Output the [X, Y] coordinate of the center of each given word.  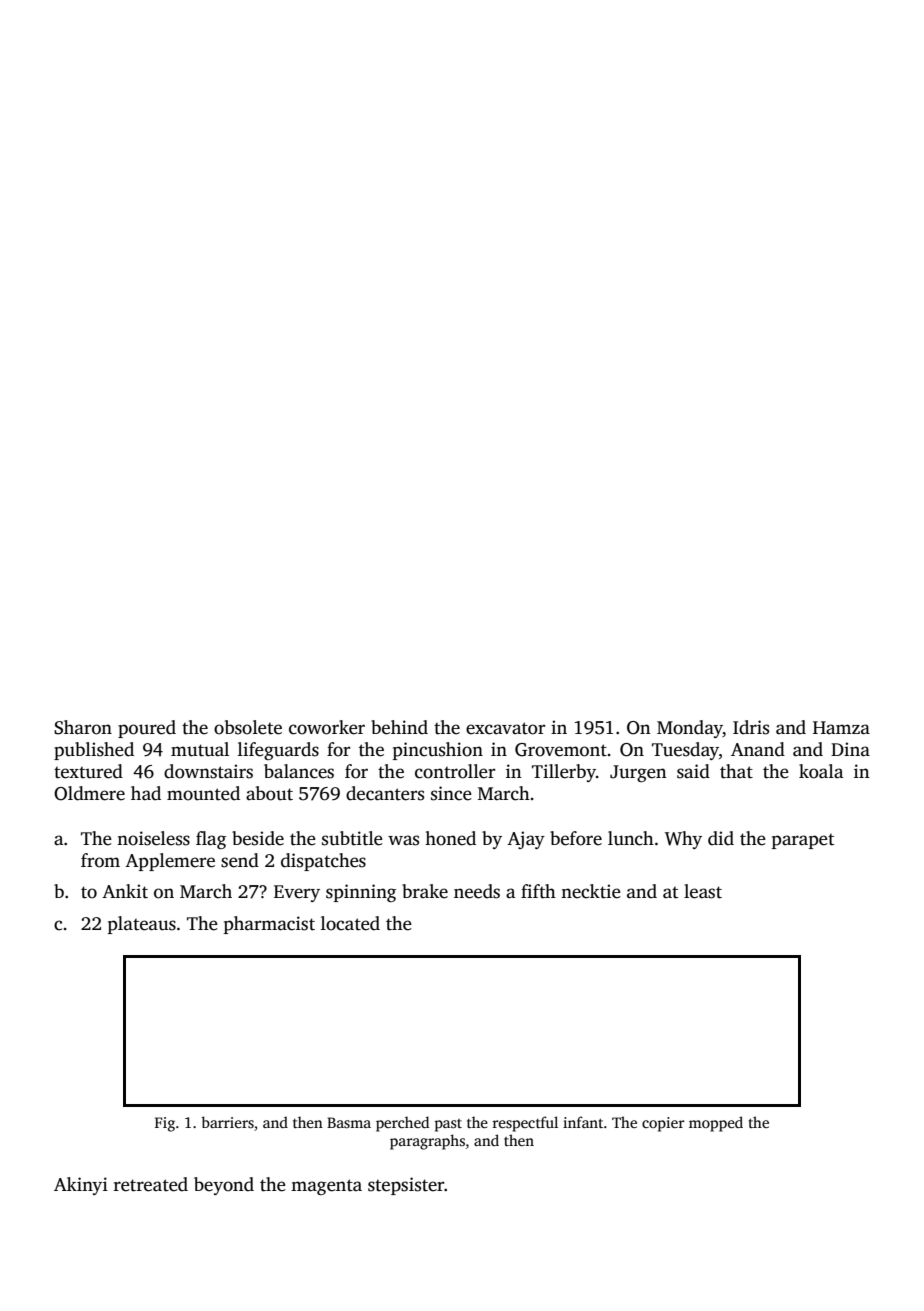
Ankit [125, 891]
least [703, 891]
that [736, 771]
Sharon [83, 727]
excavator [505, 728]
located [350, 923]
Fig [165, 1124]
